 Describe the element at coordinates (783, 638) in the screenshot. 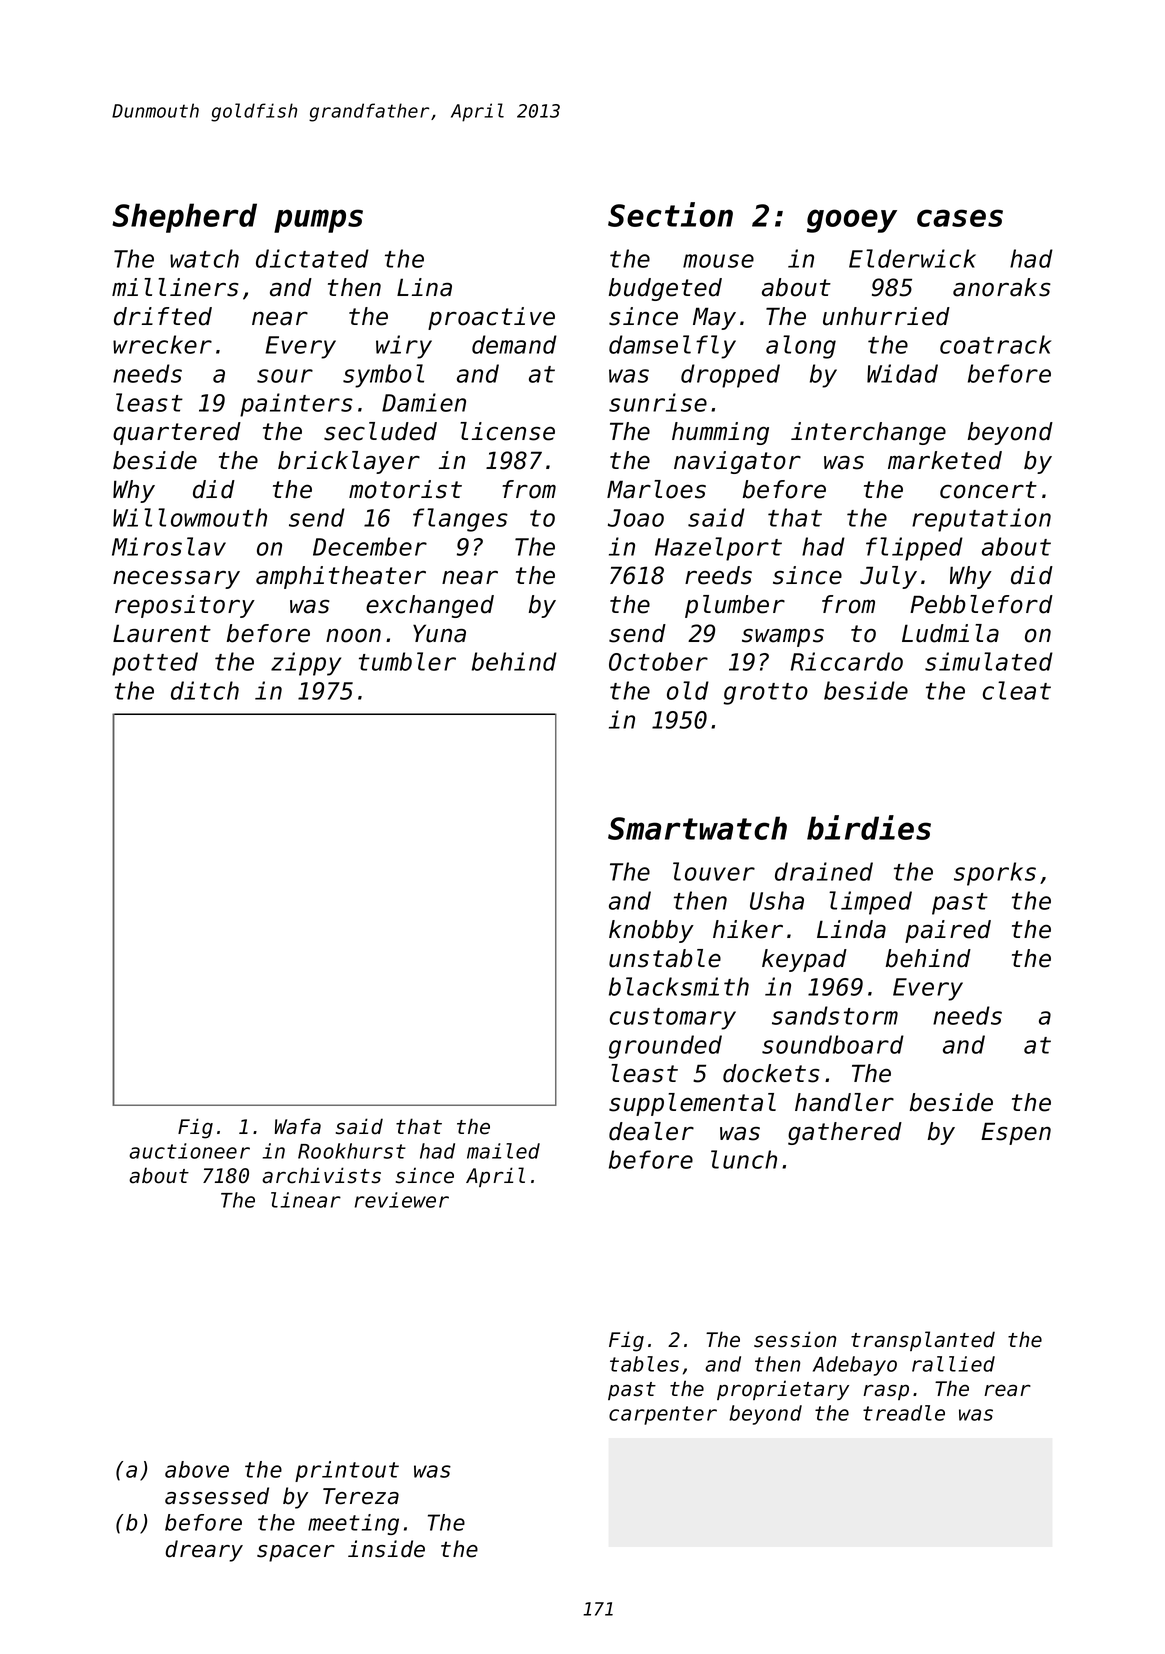

I see `swamps` at that location.
